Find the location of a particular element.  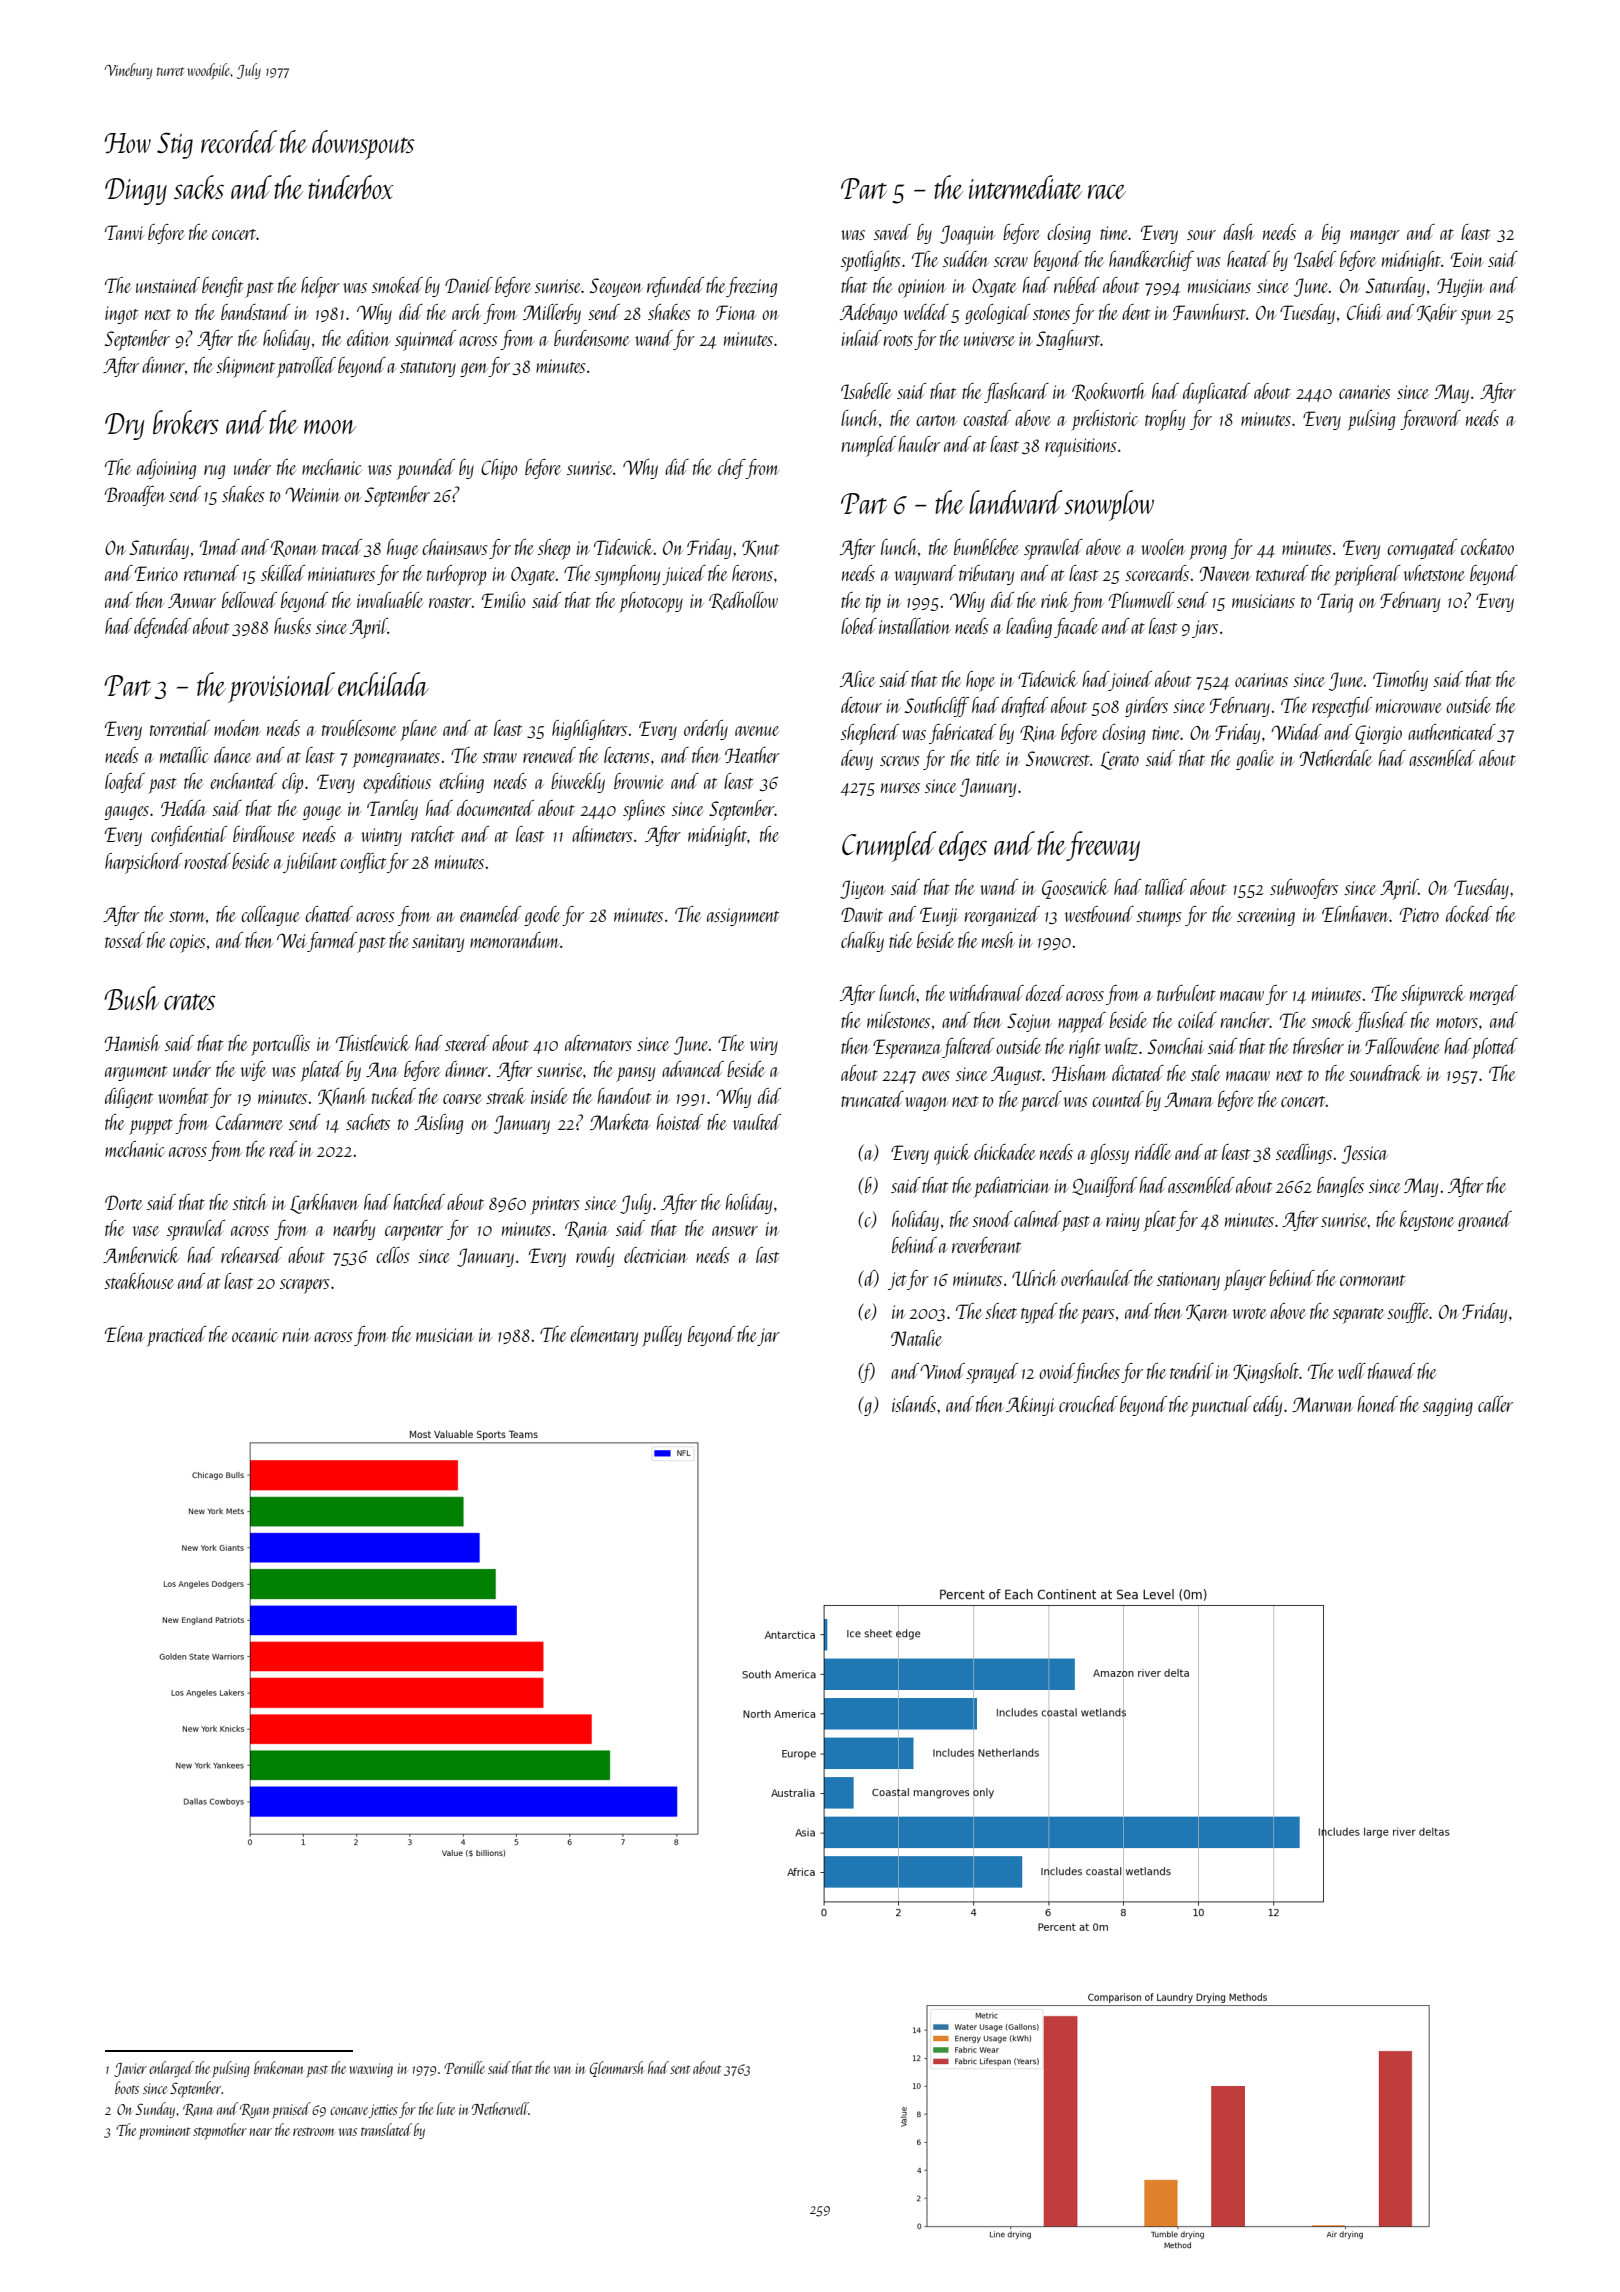

drafted is located at coordinates (1024, 707).
